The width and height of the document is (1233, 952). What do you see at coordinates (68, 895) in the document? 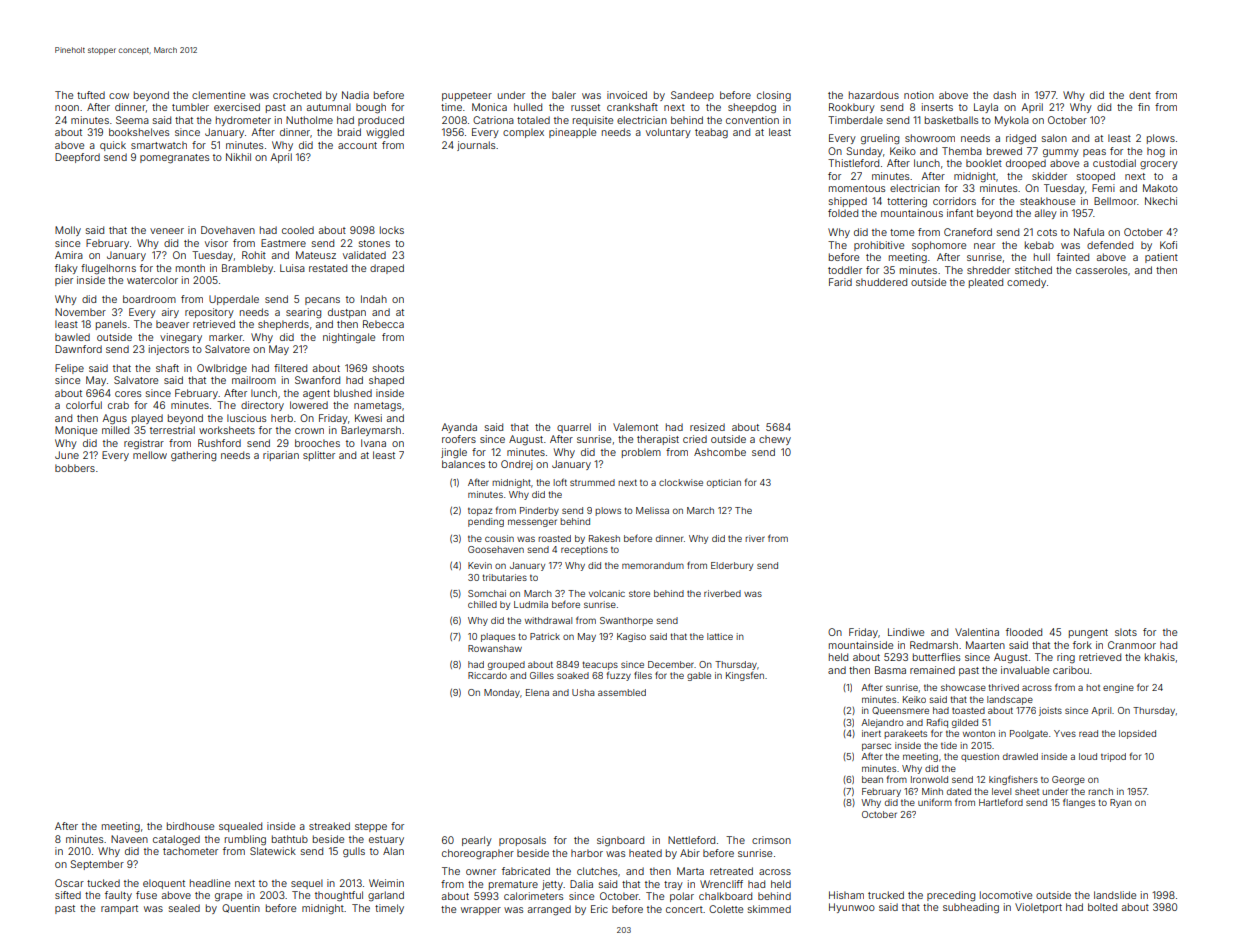
I see `sifted` at bounding box center [68, 895].
